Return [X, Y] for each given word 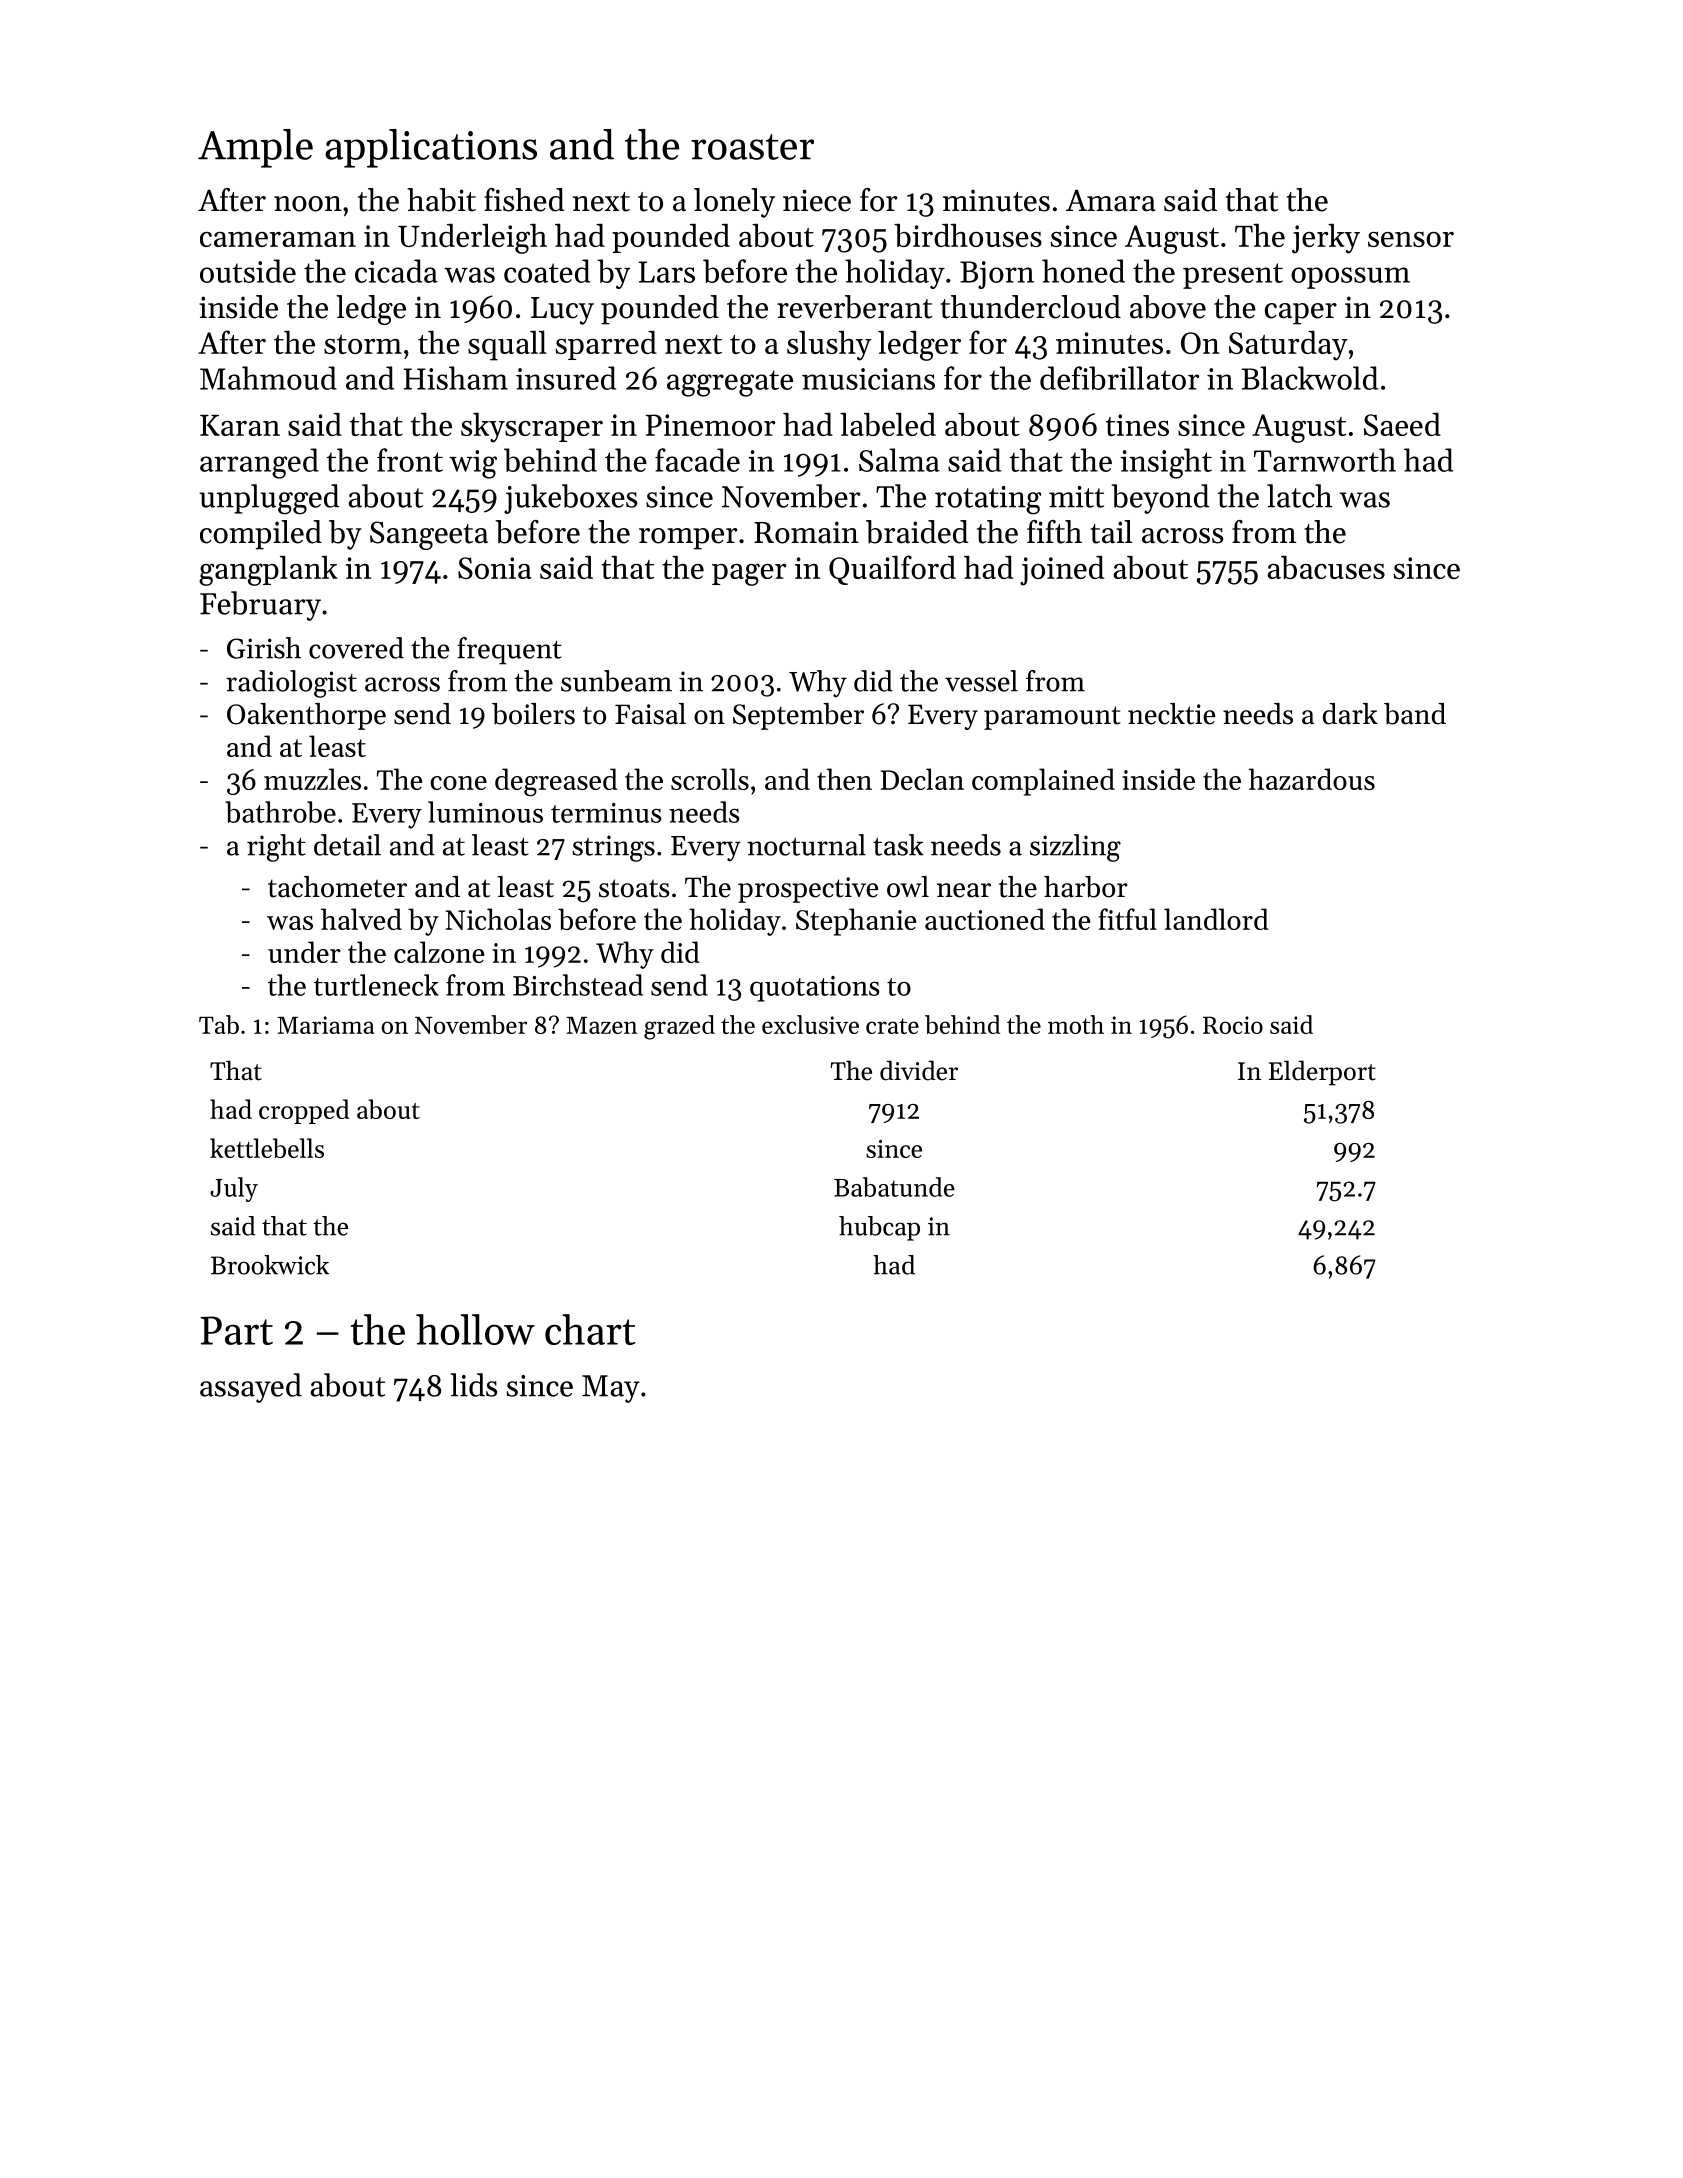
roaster [752, 147]
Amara [1110, 200]
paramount [1052, 718]
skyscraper [532, 427]
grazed [679, 1027]
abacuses [1326, 567]
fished [524, 200]
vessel [981, 681]
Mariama [325, 1025]
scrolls [710, 779]
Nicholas [498, 919]
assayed [251, 1388]
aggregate [730, 383]
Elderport [1322, 1073]
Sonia [495, 568]
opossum [1350, 278]
